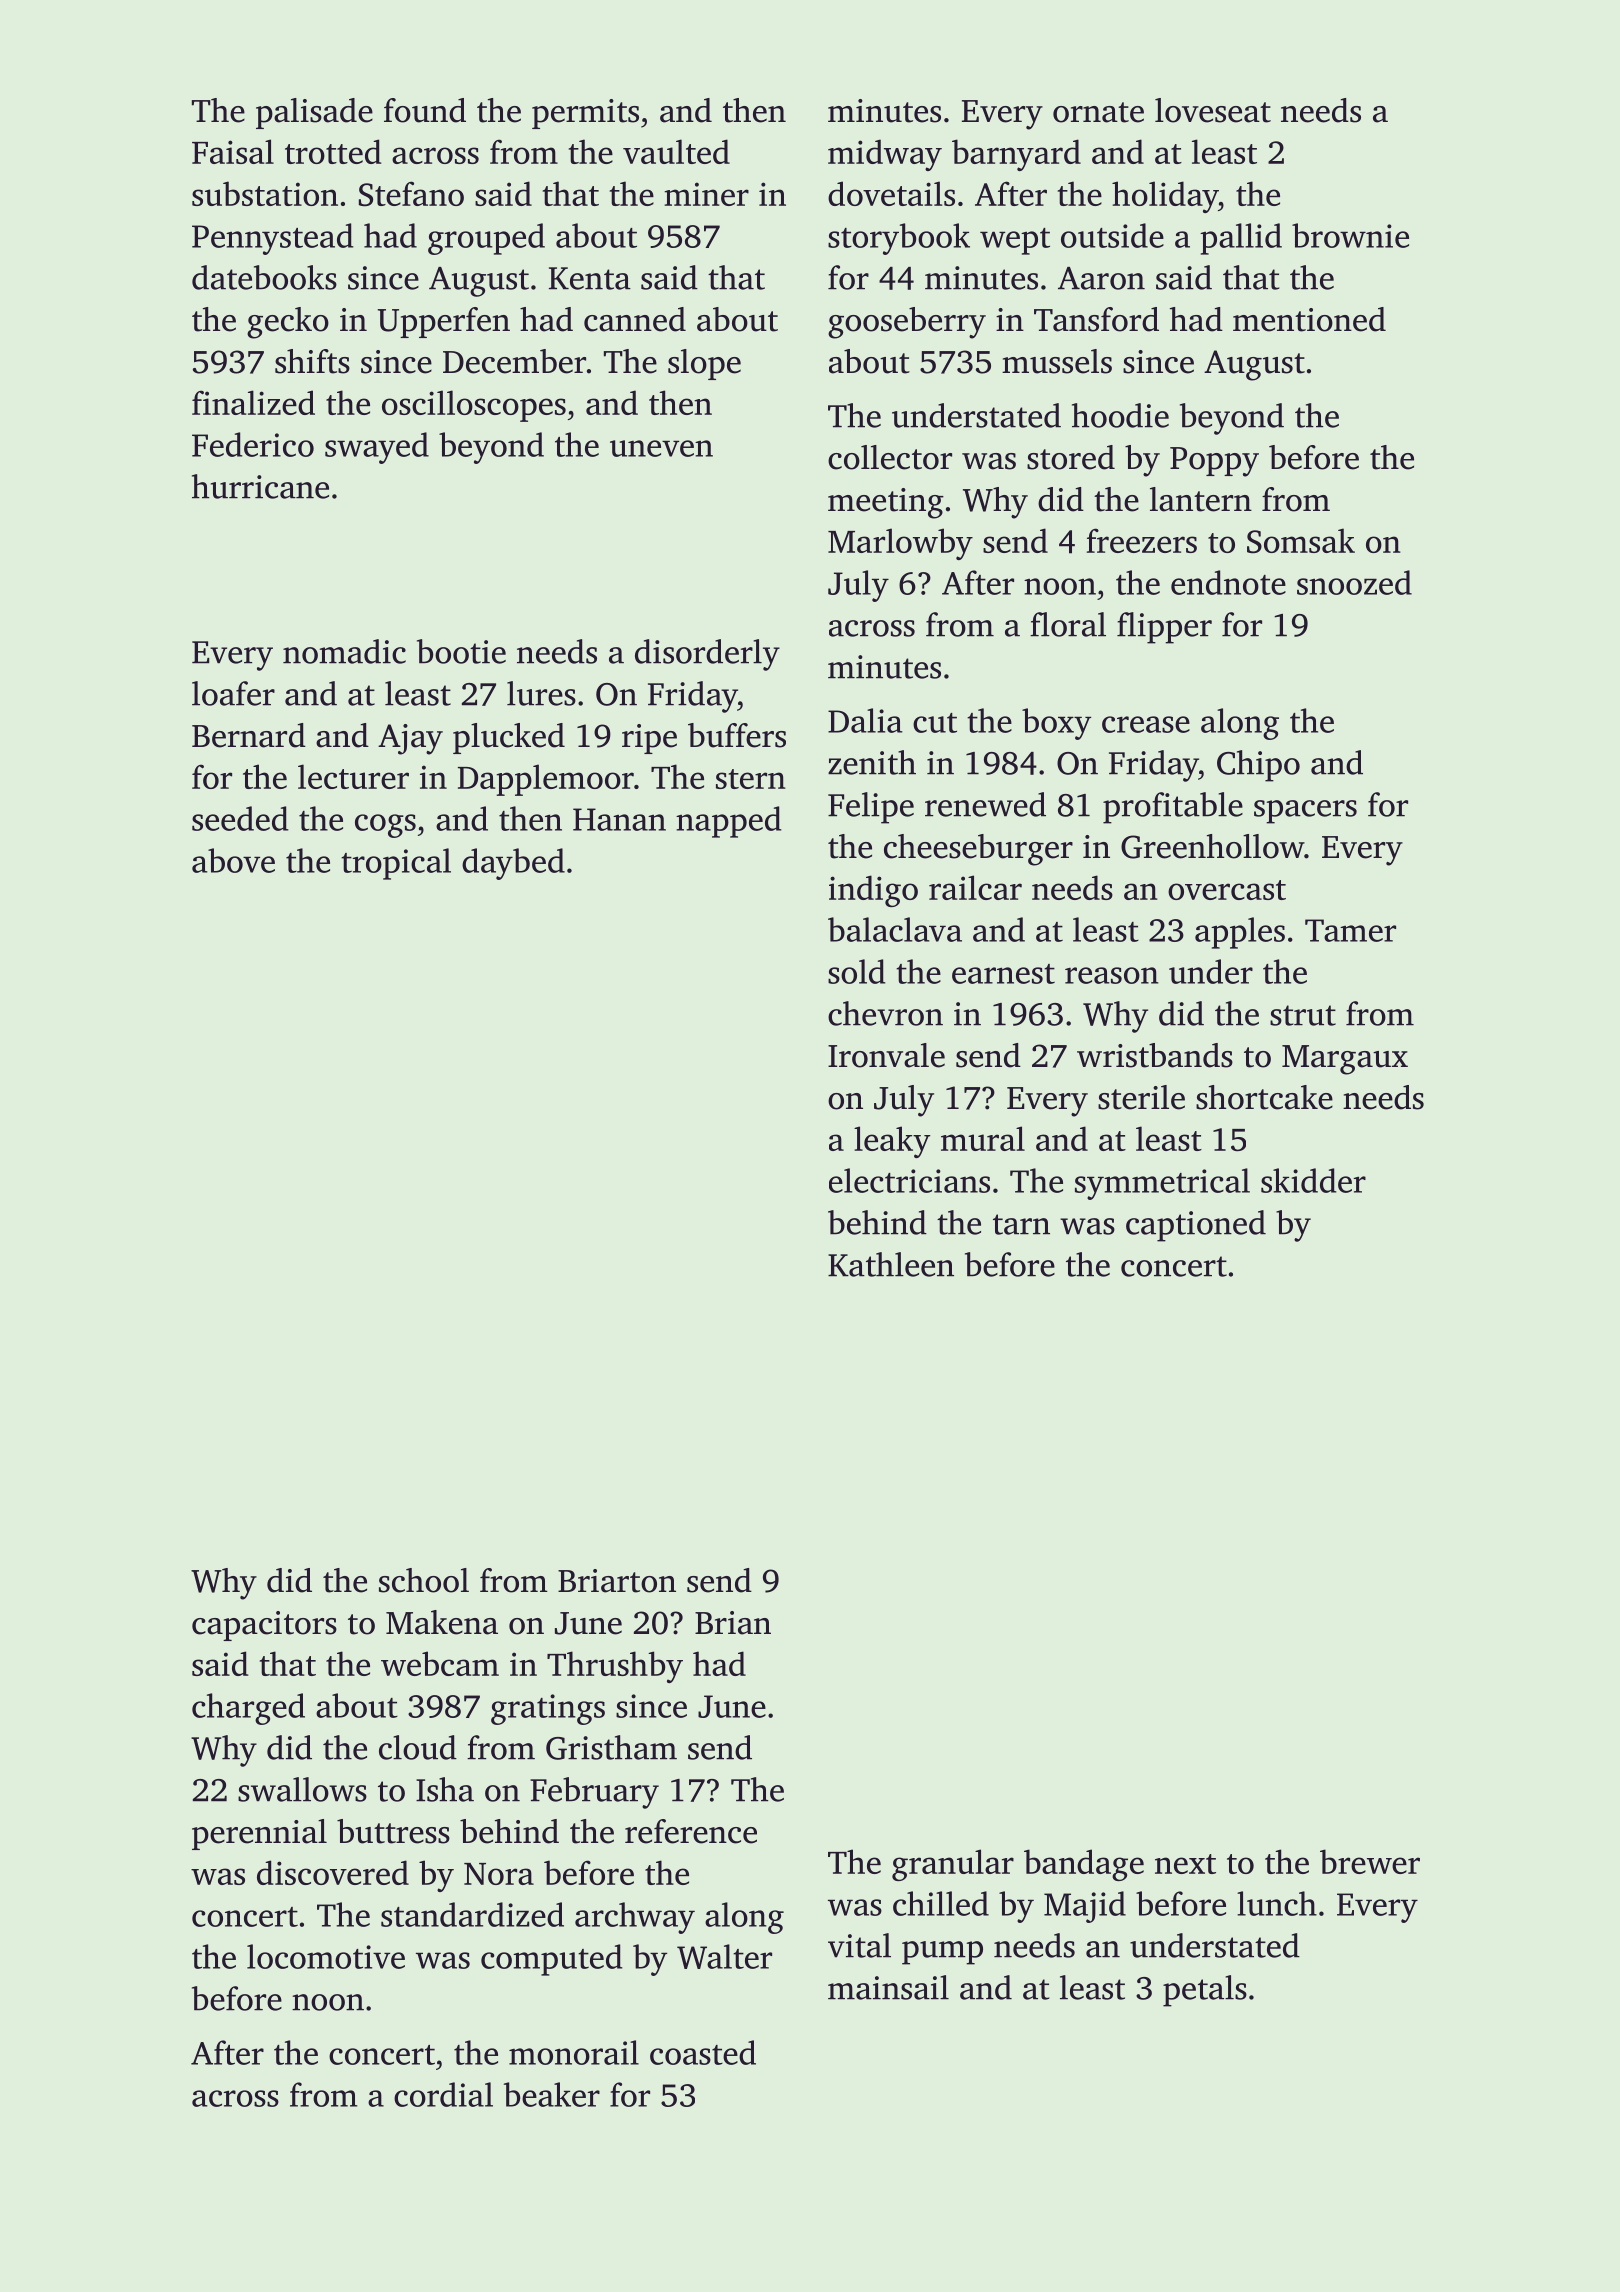 The image size is (1620, 2292). Describe the element at coordinates (1213, 110) in the image. I see `loveseat` at that location.
